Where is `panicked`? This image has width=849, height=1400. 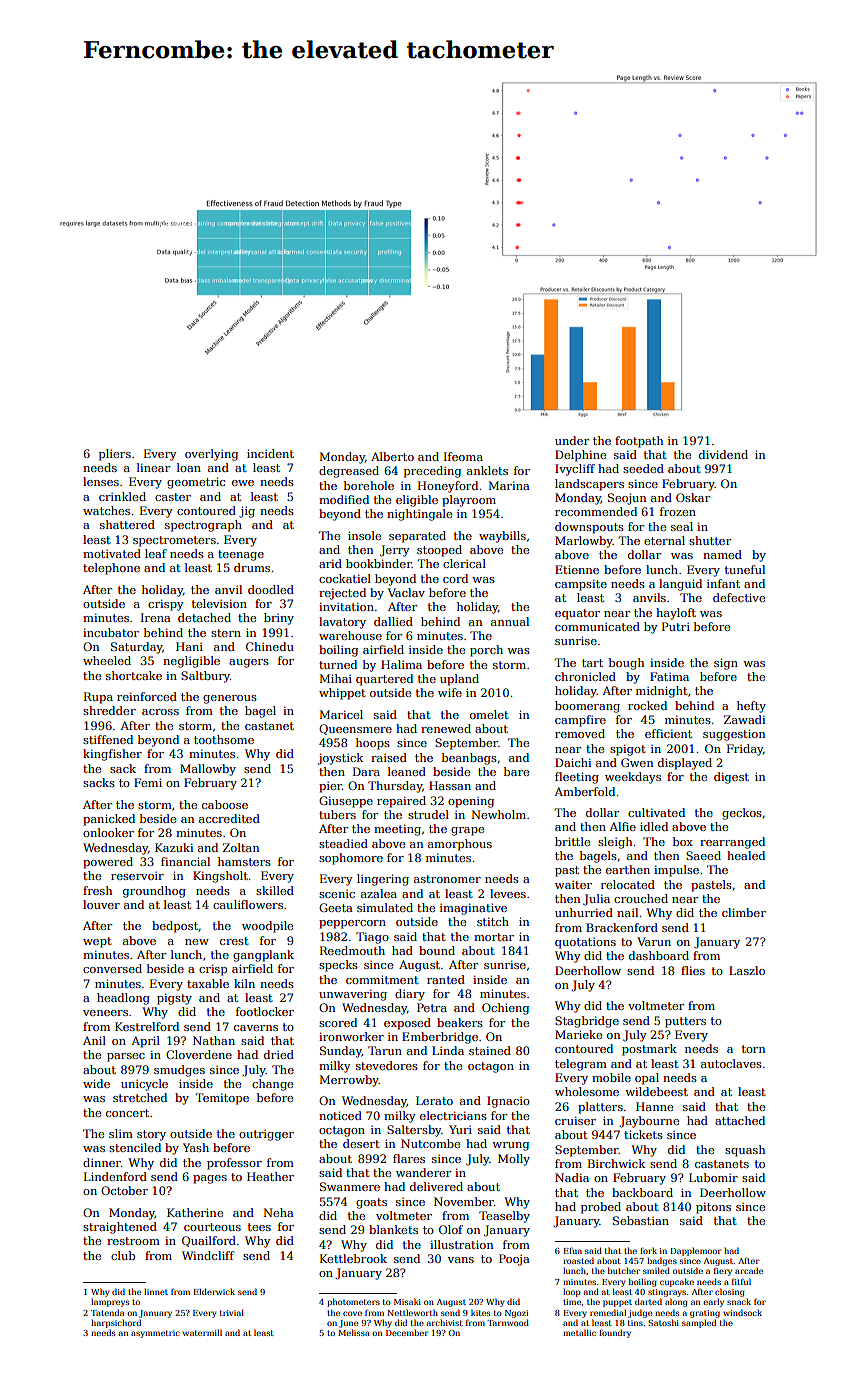
panicked is located at coordinates (109, 820).
